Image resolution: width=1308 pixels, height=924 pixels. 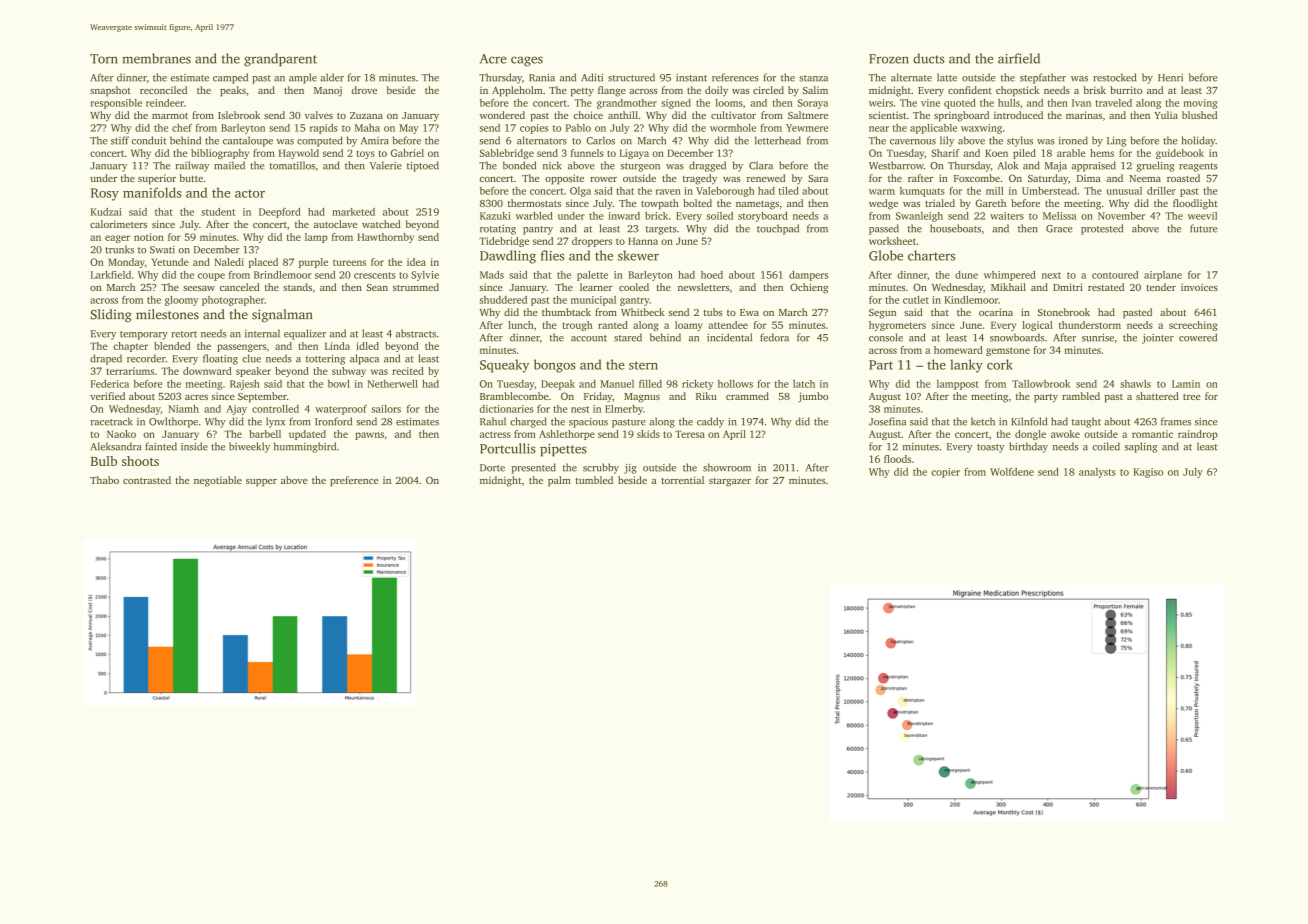 I want to click on shawls, so click(x=1135, y=384).
